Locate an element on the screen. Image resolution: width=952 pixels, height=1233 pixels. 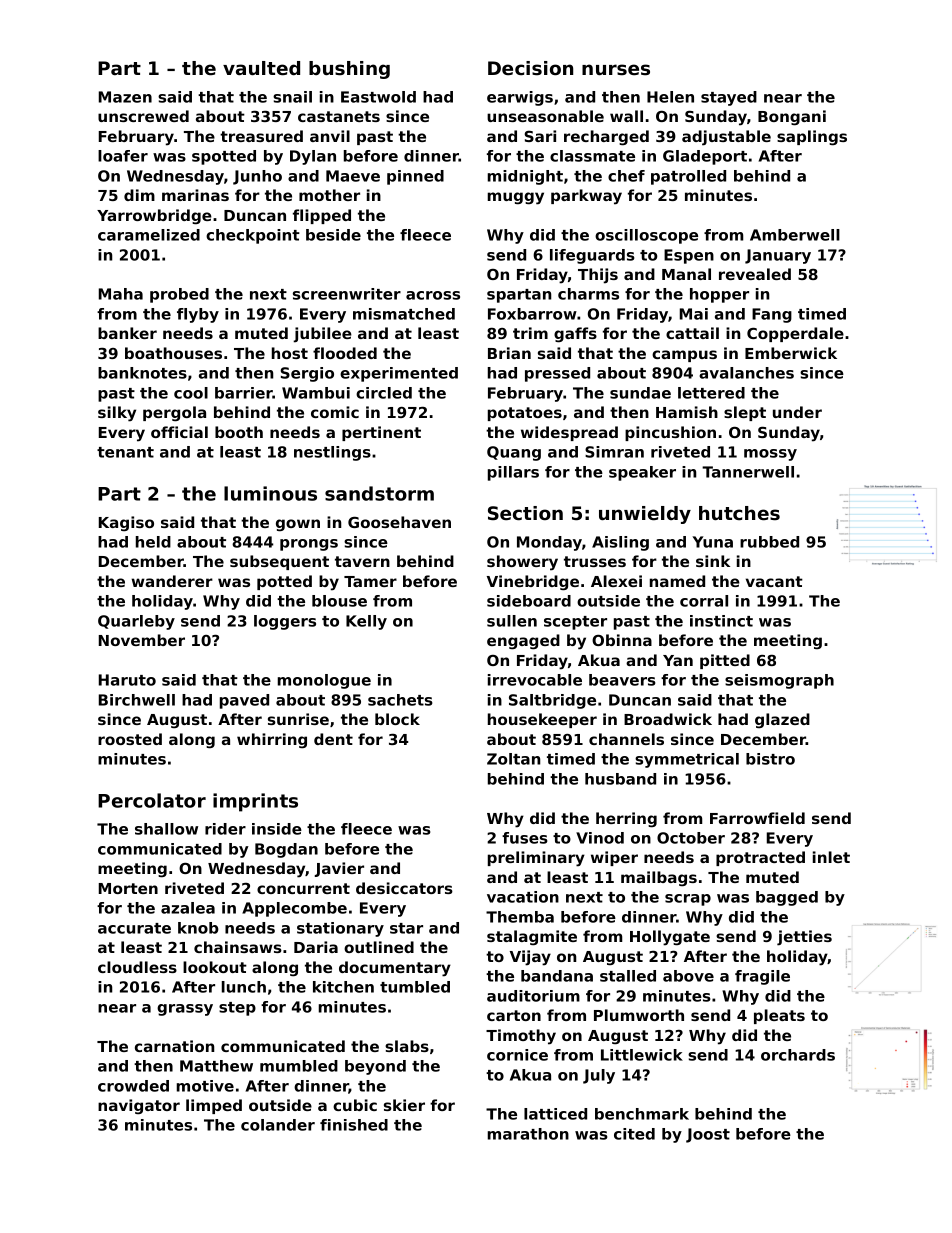
Decision is located at coordinates (530, 68).
